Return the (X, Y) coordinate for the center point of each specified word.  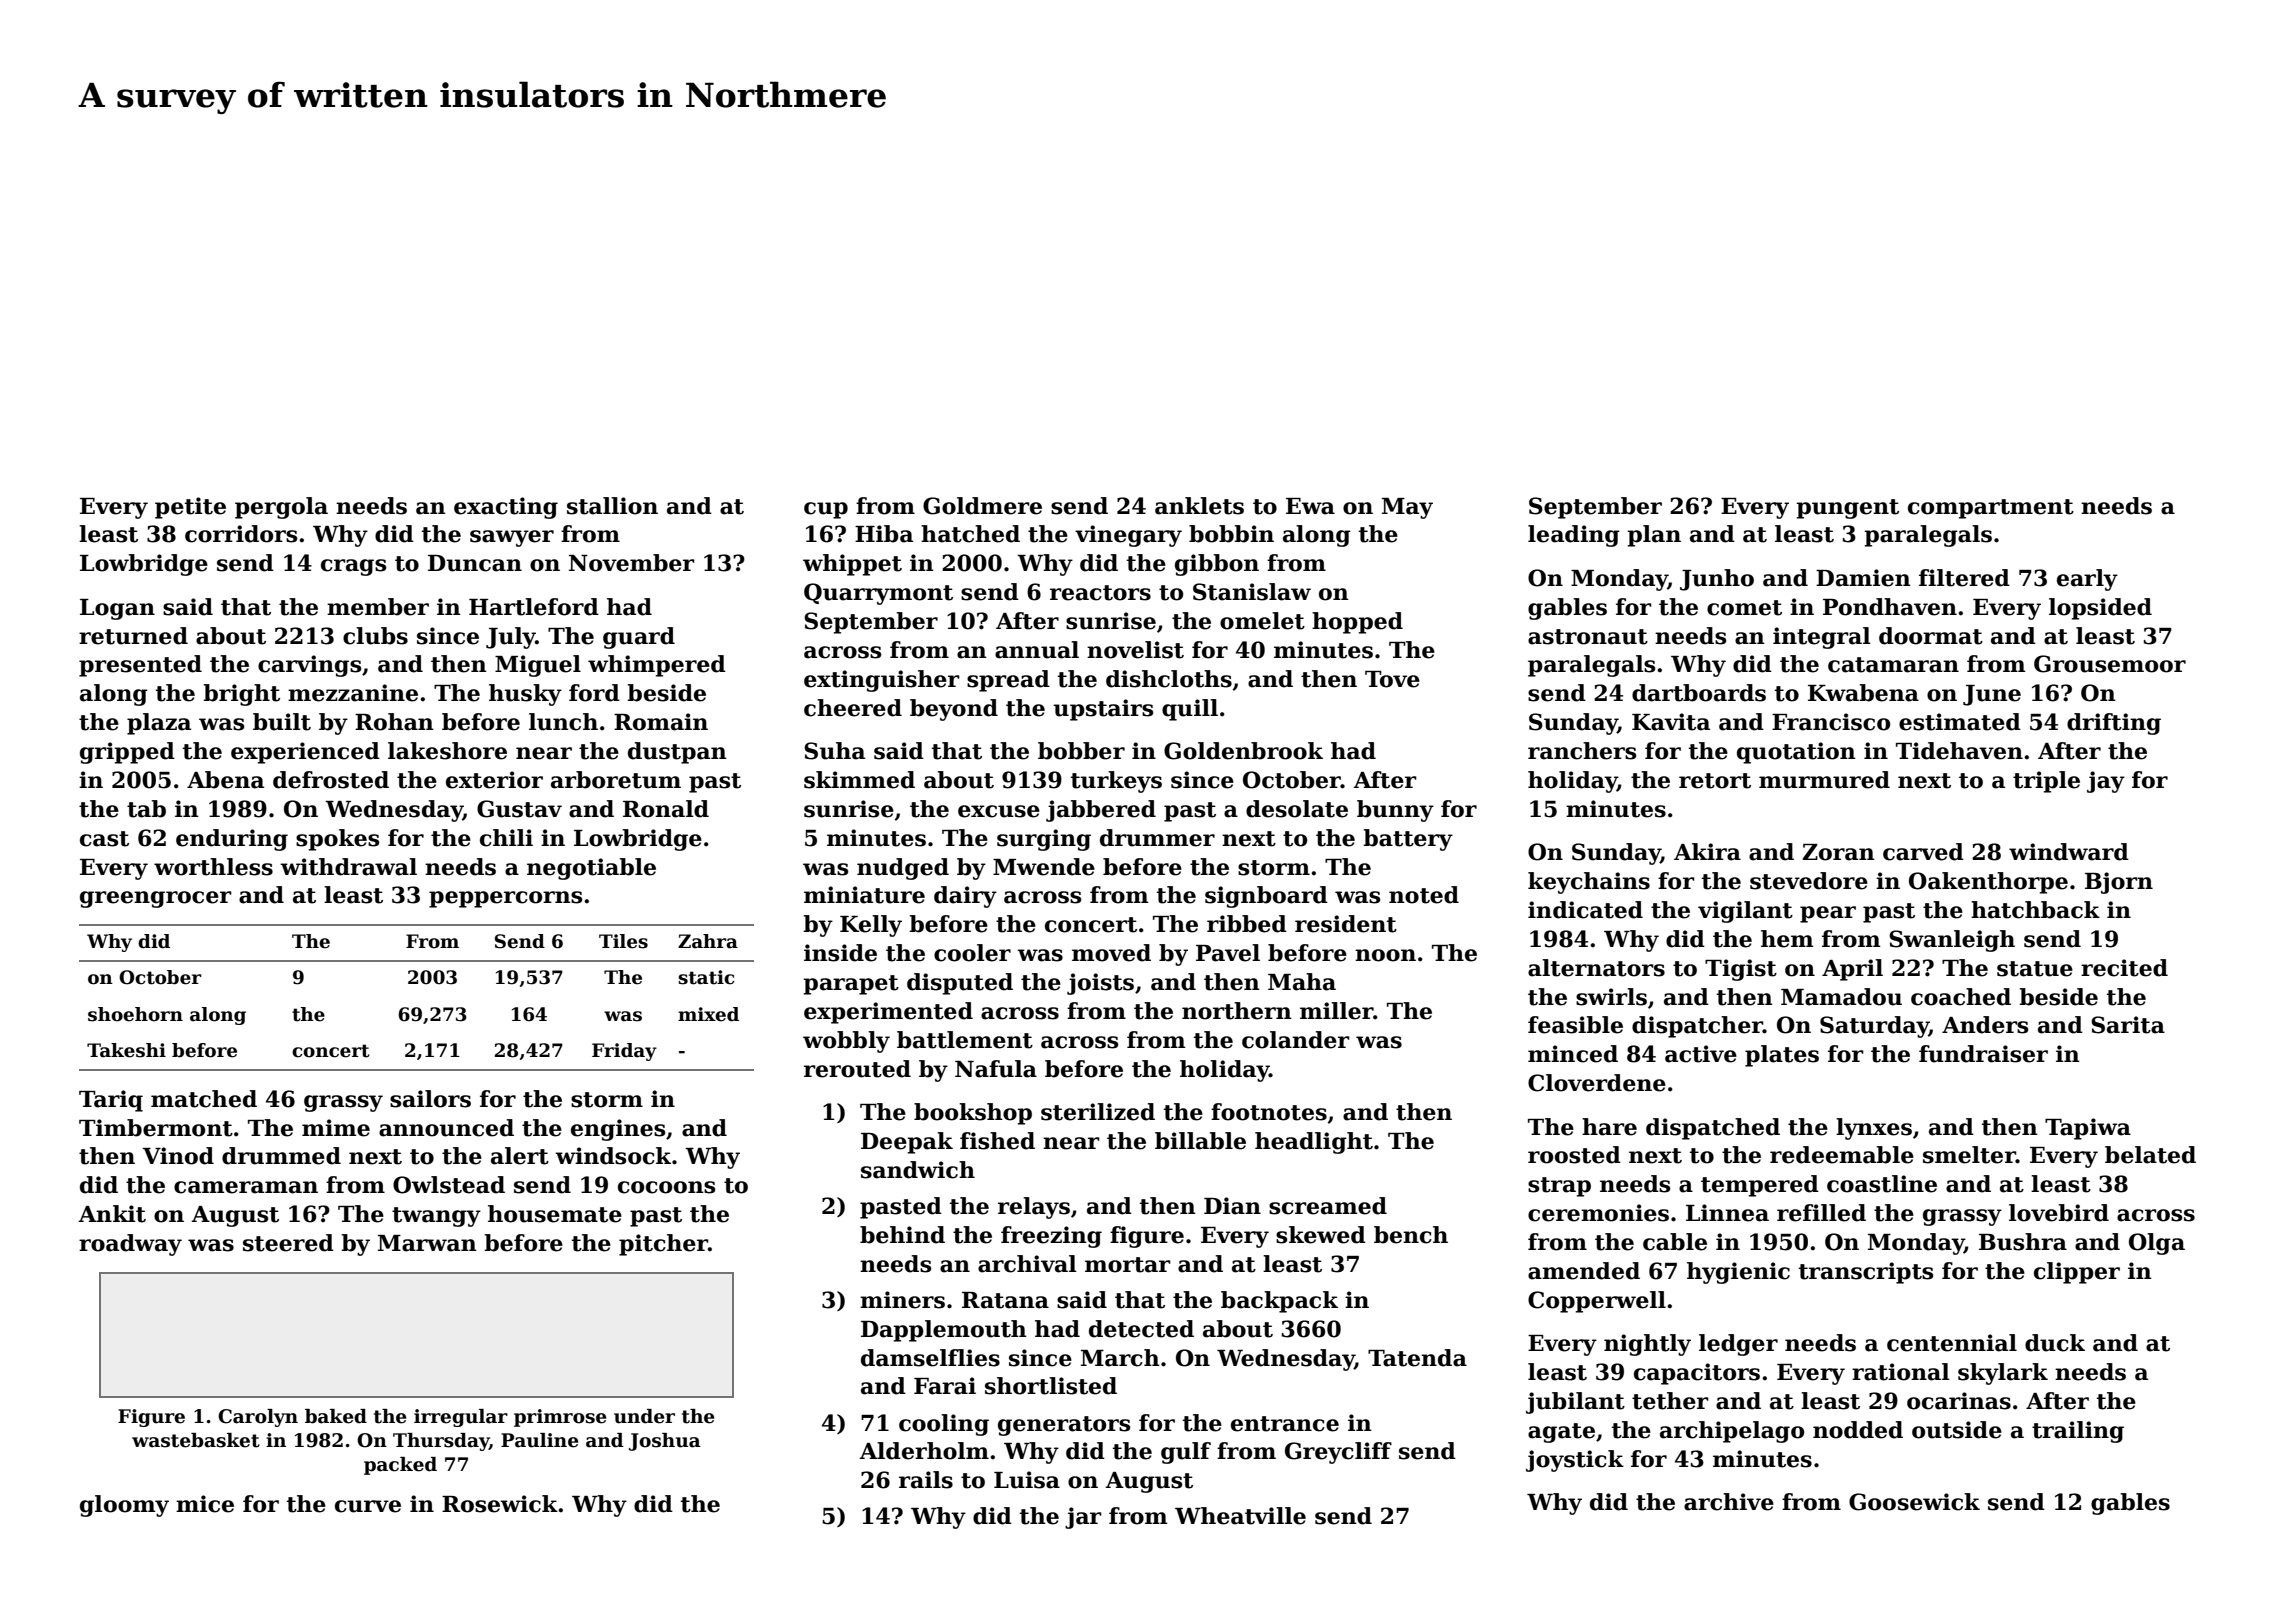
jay (2106, 782)
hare (1609, 1127)
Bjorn (2119, 883)
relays (1034, 1208)
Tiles (623, 941)
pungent (1847, 509)
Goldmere (982, 506)
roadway (130, 1245)
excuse (999, 811)
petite (190, 508)
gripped (127, 753)
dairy (965, 897)
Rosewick (500, 1504)
